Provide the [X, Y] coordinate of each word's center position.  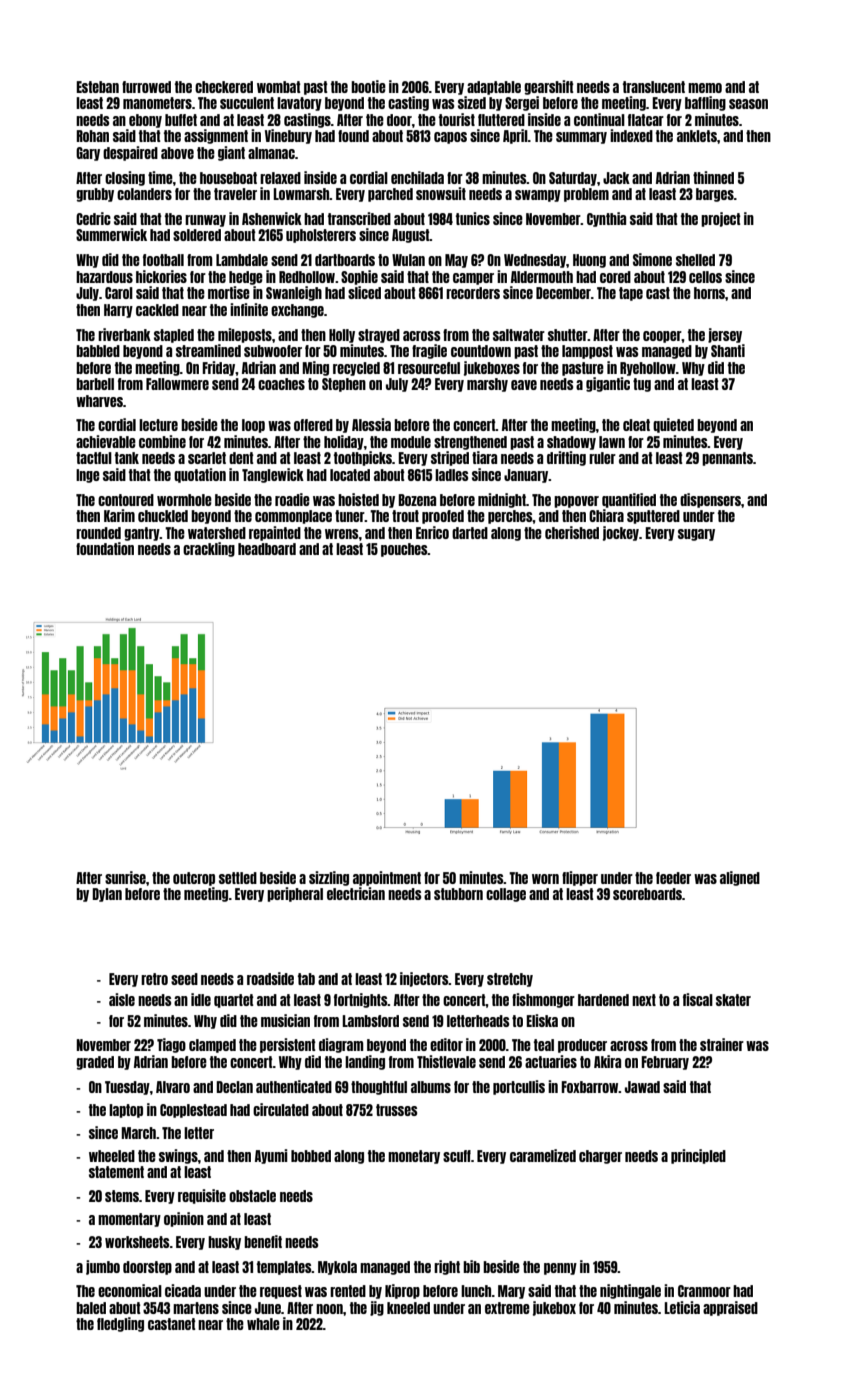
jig [377, 1308]
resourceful [429, 368]
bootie [368, 86]
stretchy [510, 980]
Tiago [171, 1045]
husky [224, 1243]
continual [599, 119]
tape [631, 294]
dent [241, 458]
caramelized [543, 1155]
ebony [145, 121]
